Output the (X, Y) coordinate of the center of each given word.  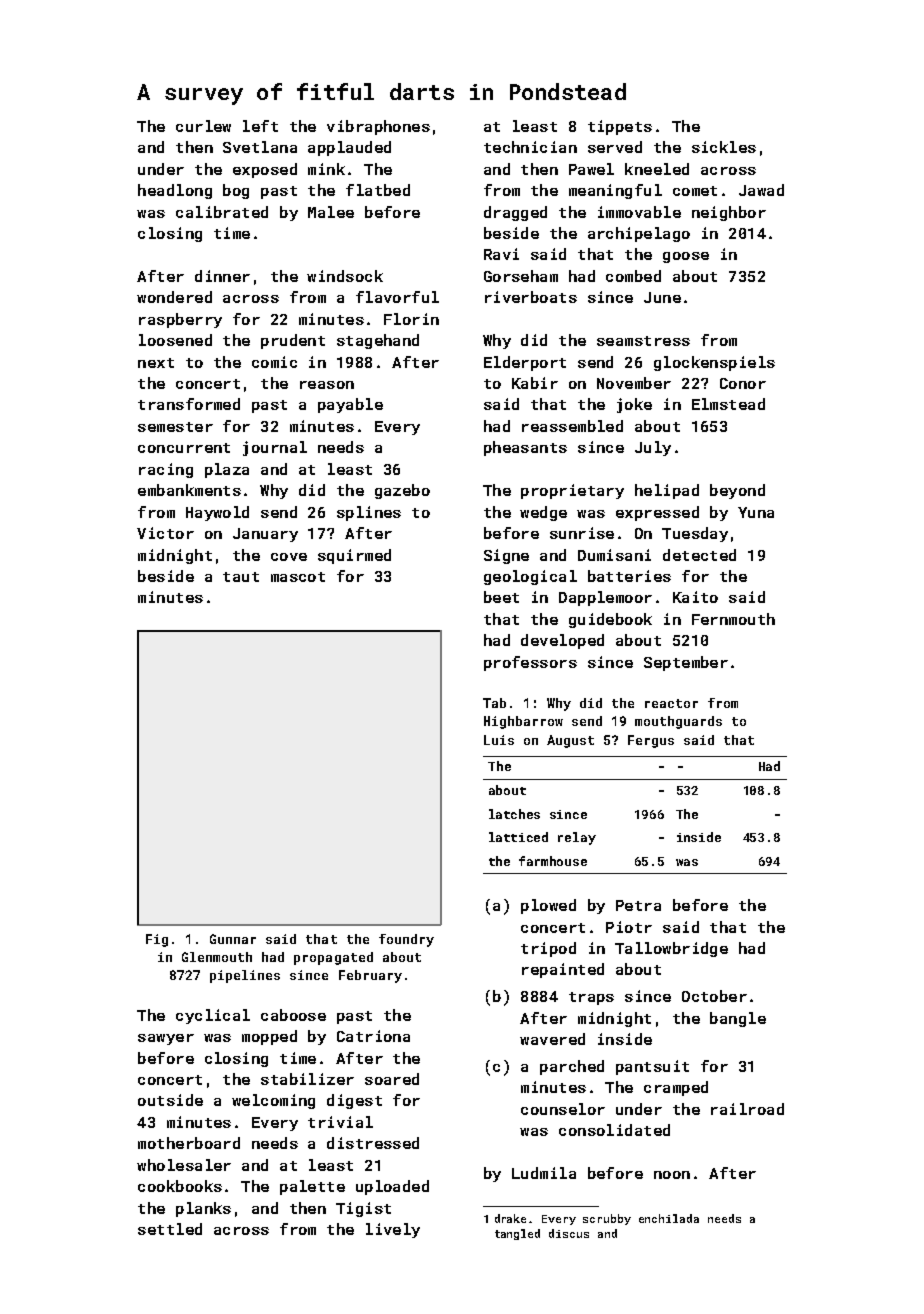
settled (170, 1229)
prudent (293, 341)
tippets (620, 127)
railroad (747, 1109)
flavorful (397, 297)
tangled (517, 1234)
